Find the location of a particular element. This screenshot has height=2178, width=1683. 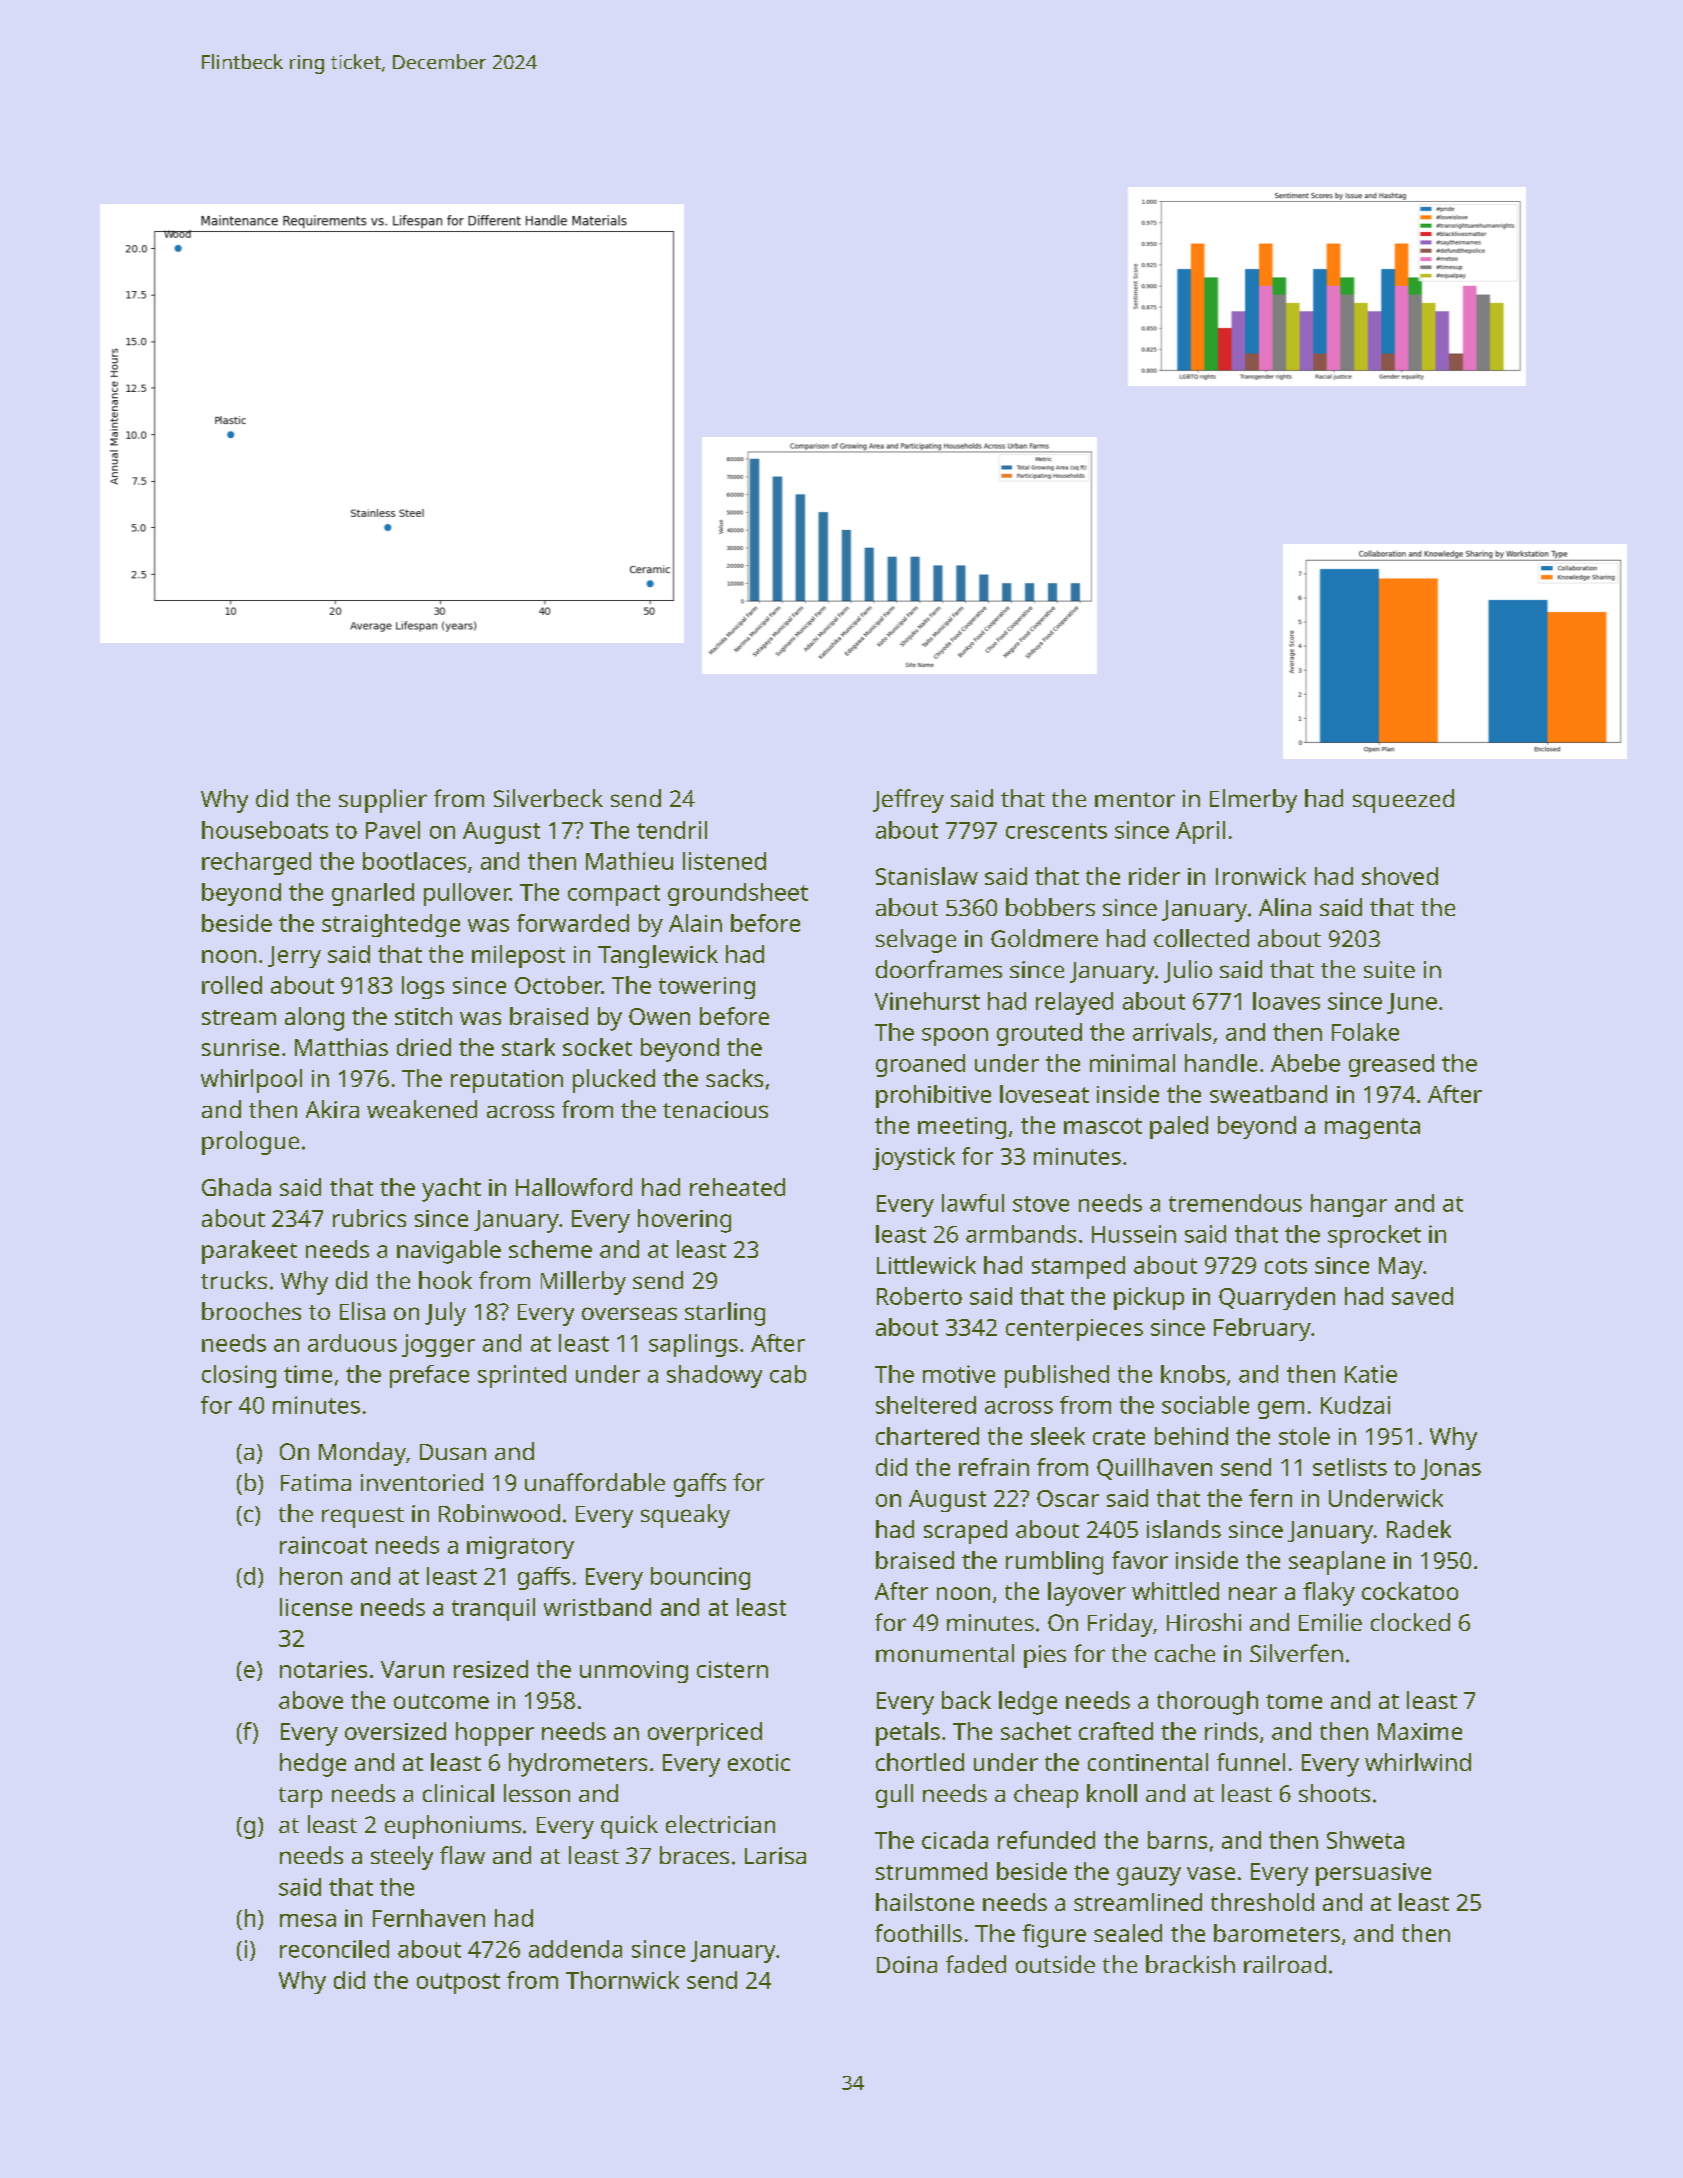

railroad is located at coordinates (1285, 1964).
